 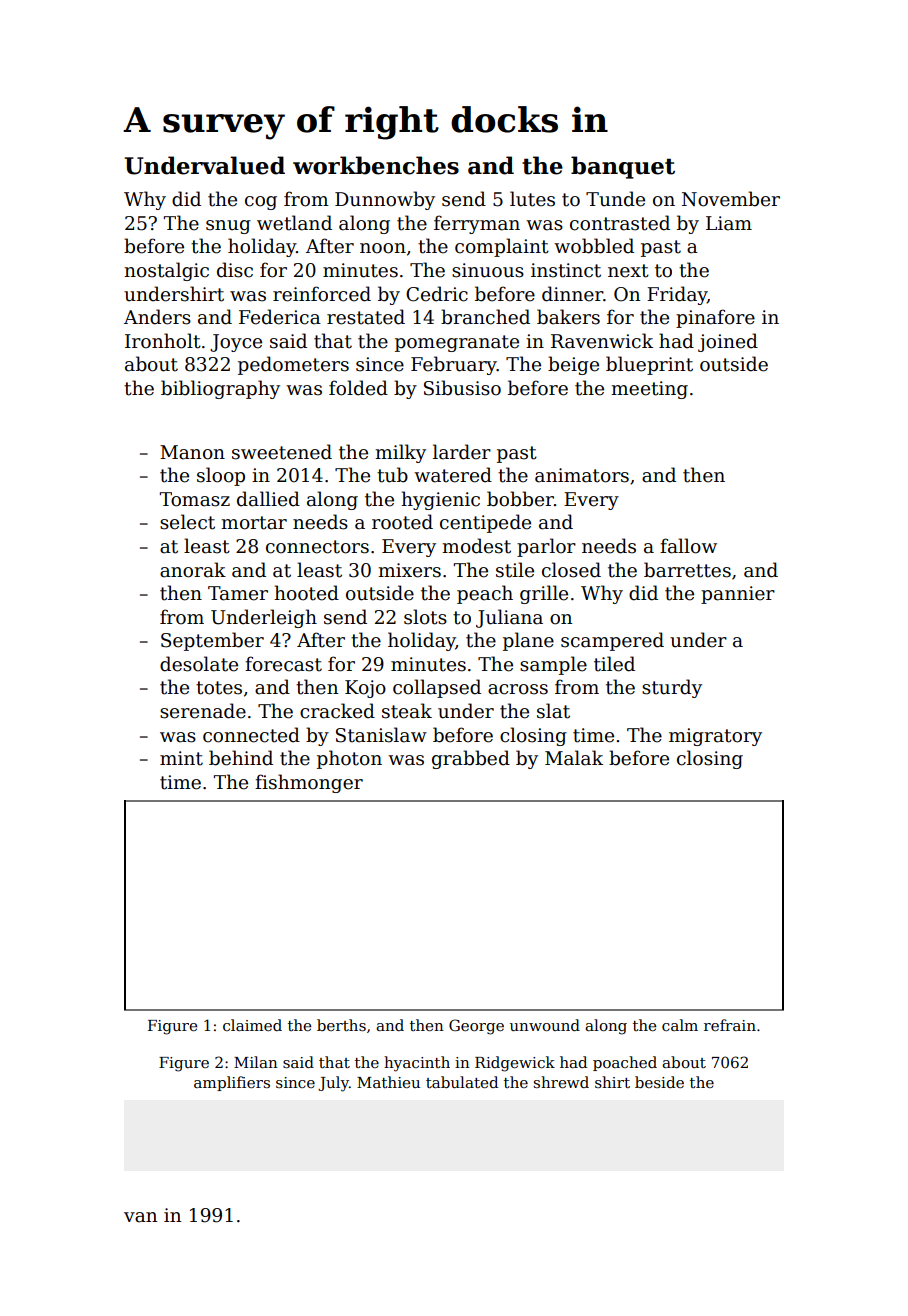 What do you see at coordinates (383, 248) in the page?
I see `noon` at bounding box center [383, 248].
